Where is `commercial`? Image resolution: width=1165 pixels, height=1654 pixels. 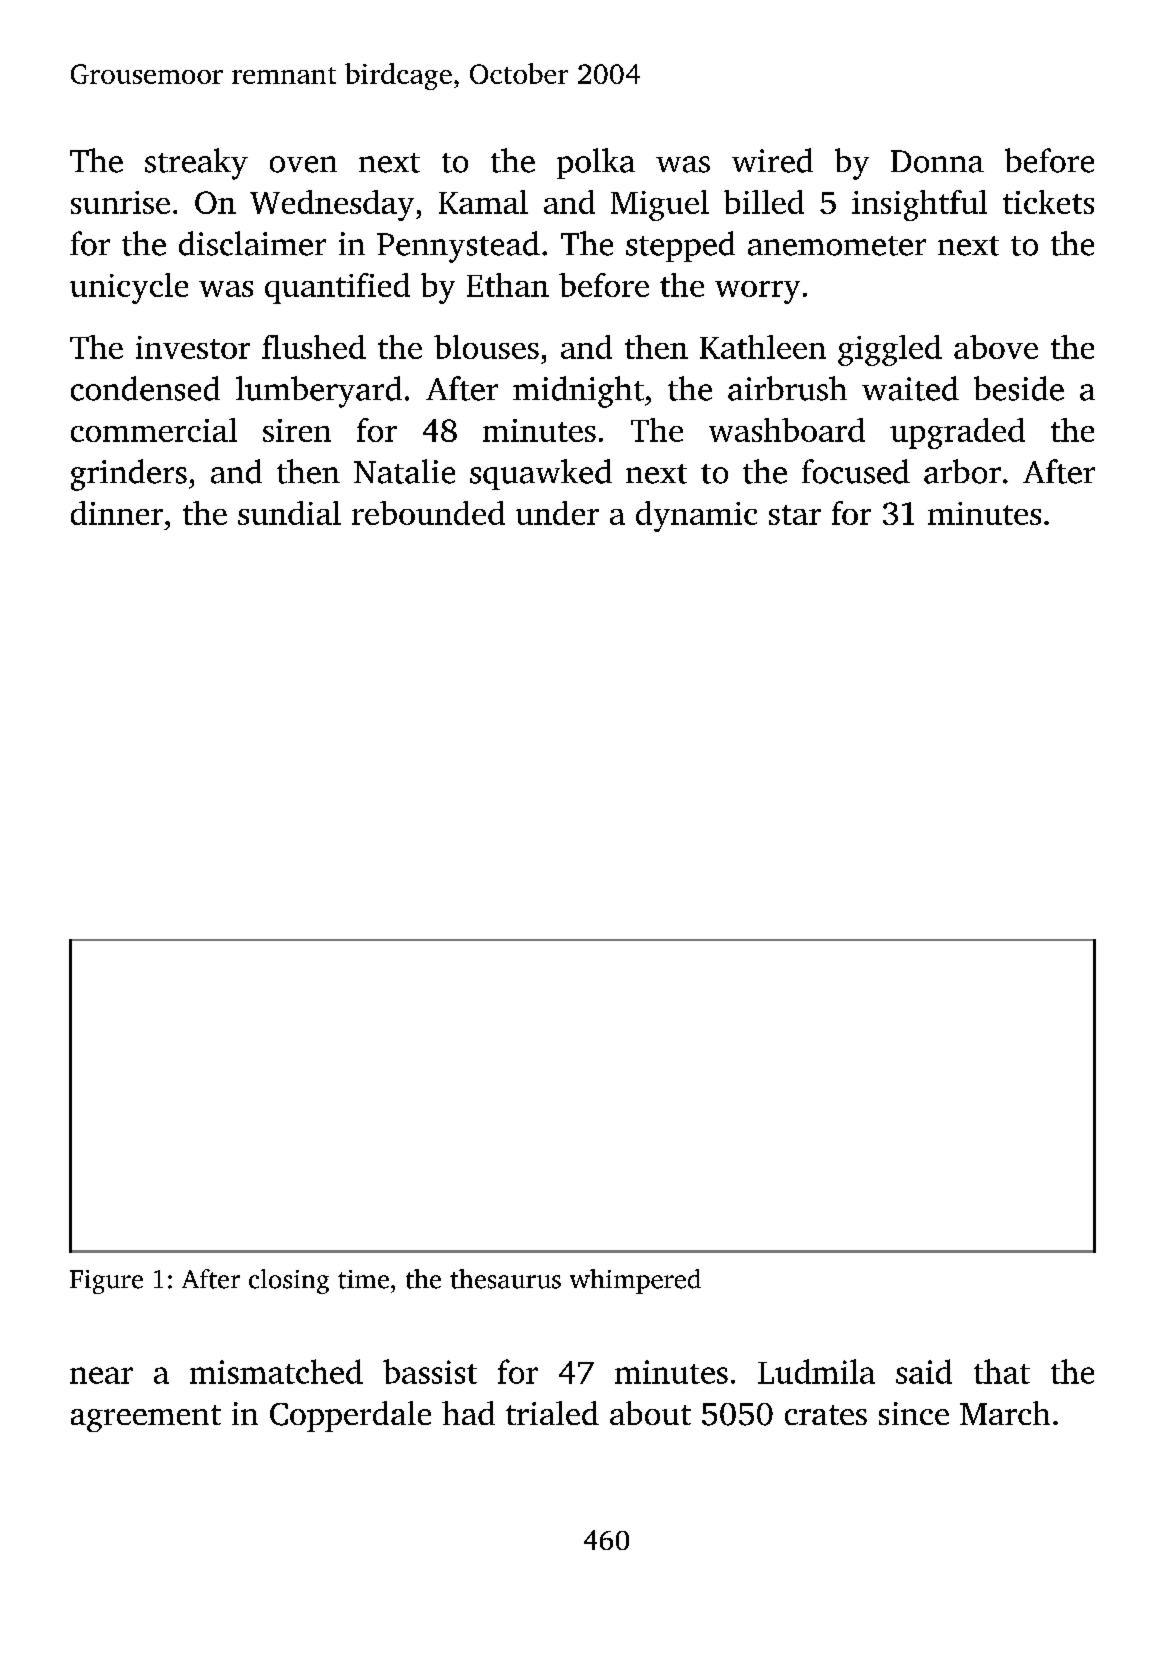 commercial is located at coordinates (154, 430).
